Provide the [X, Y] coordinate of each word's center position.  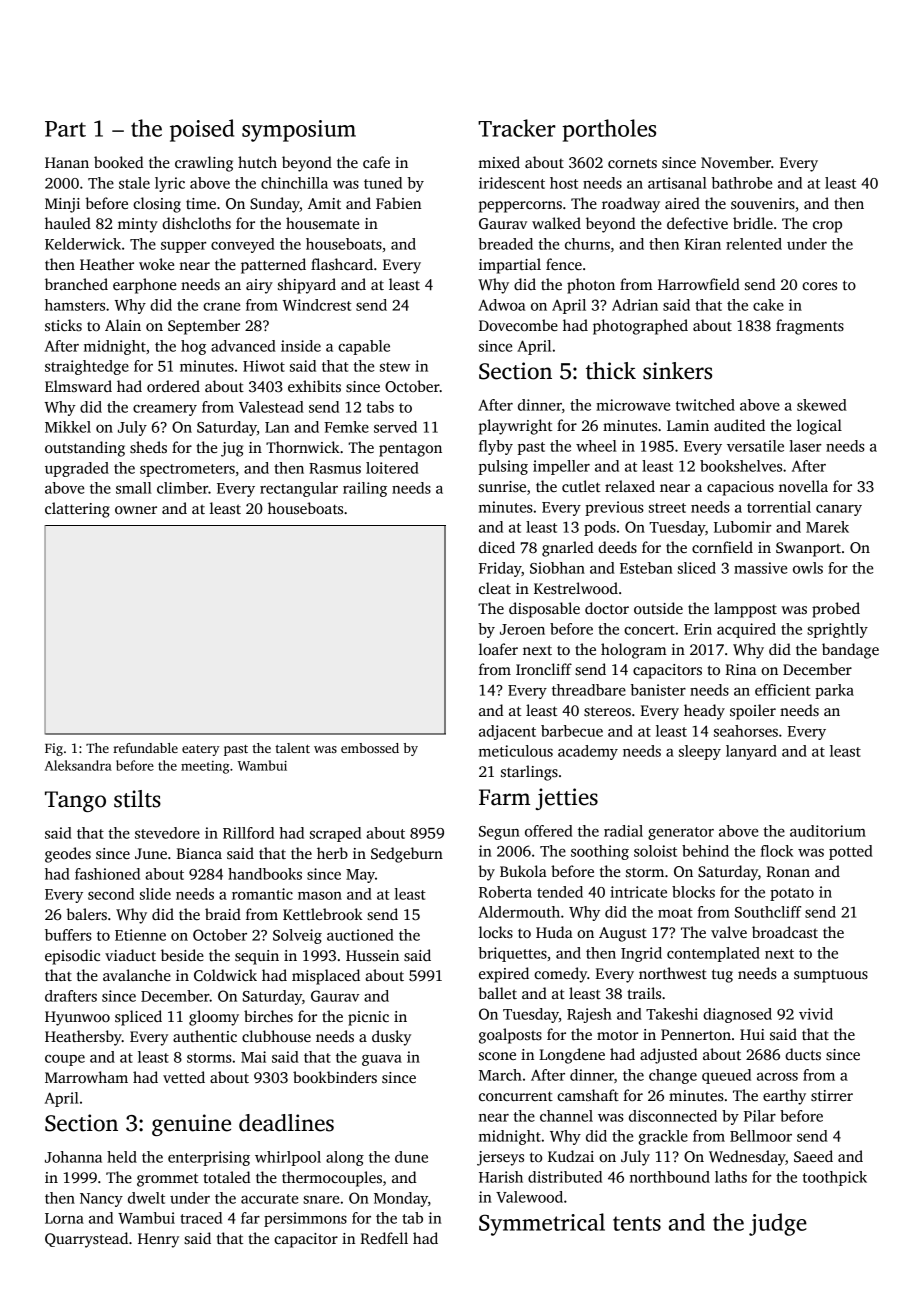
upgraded [77, 469]
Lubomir [743, 527]
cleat [495, 588]
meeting [205, 767]
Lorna [64, 1218]
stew [395, 367]
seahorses [746, 731]
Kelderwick [83, 244]
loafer [498, 649]
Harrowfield [699, 284]
